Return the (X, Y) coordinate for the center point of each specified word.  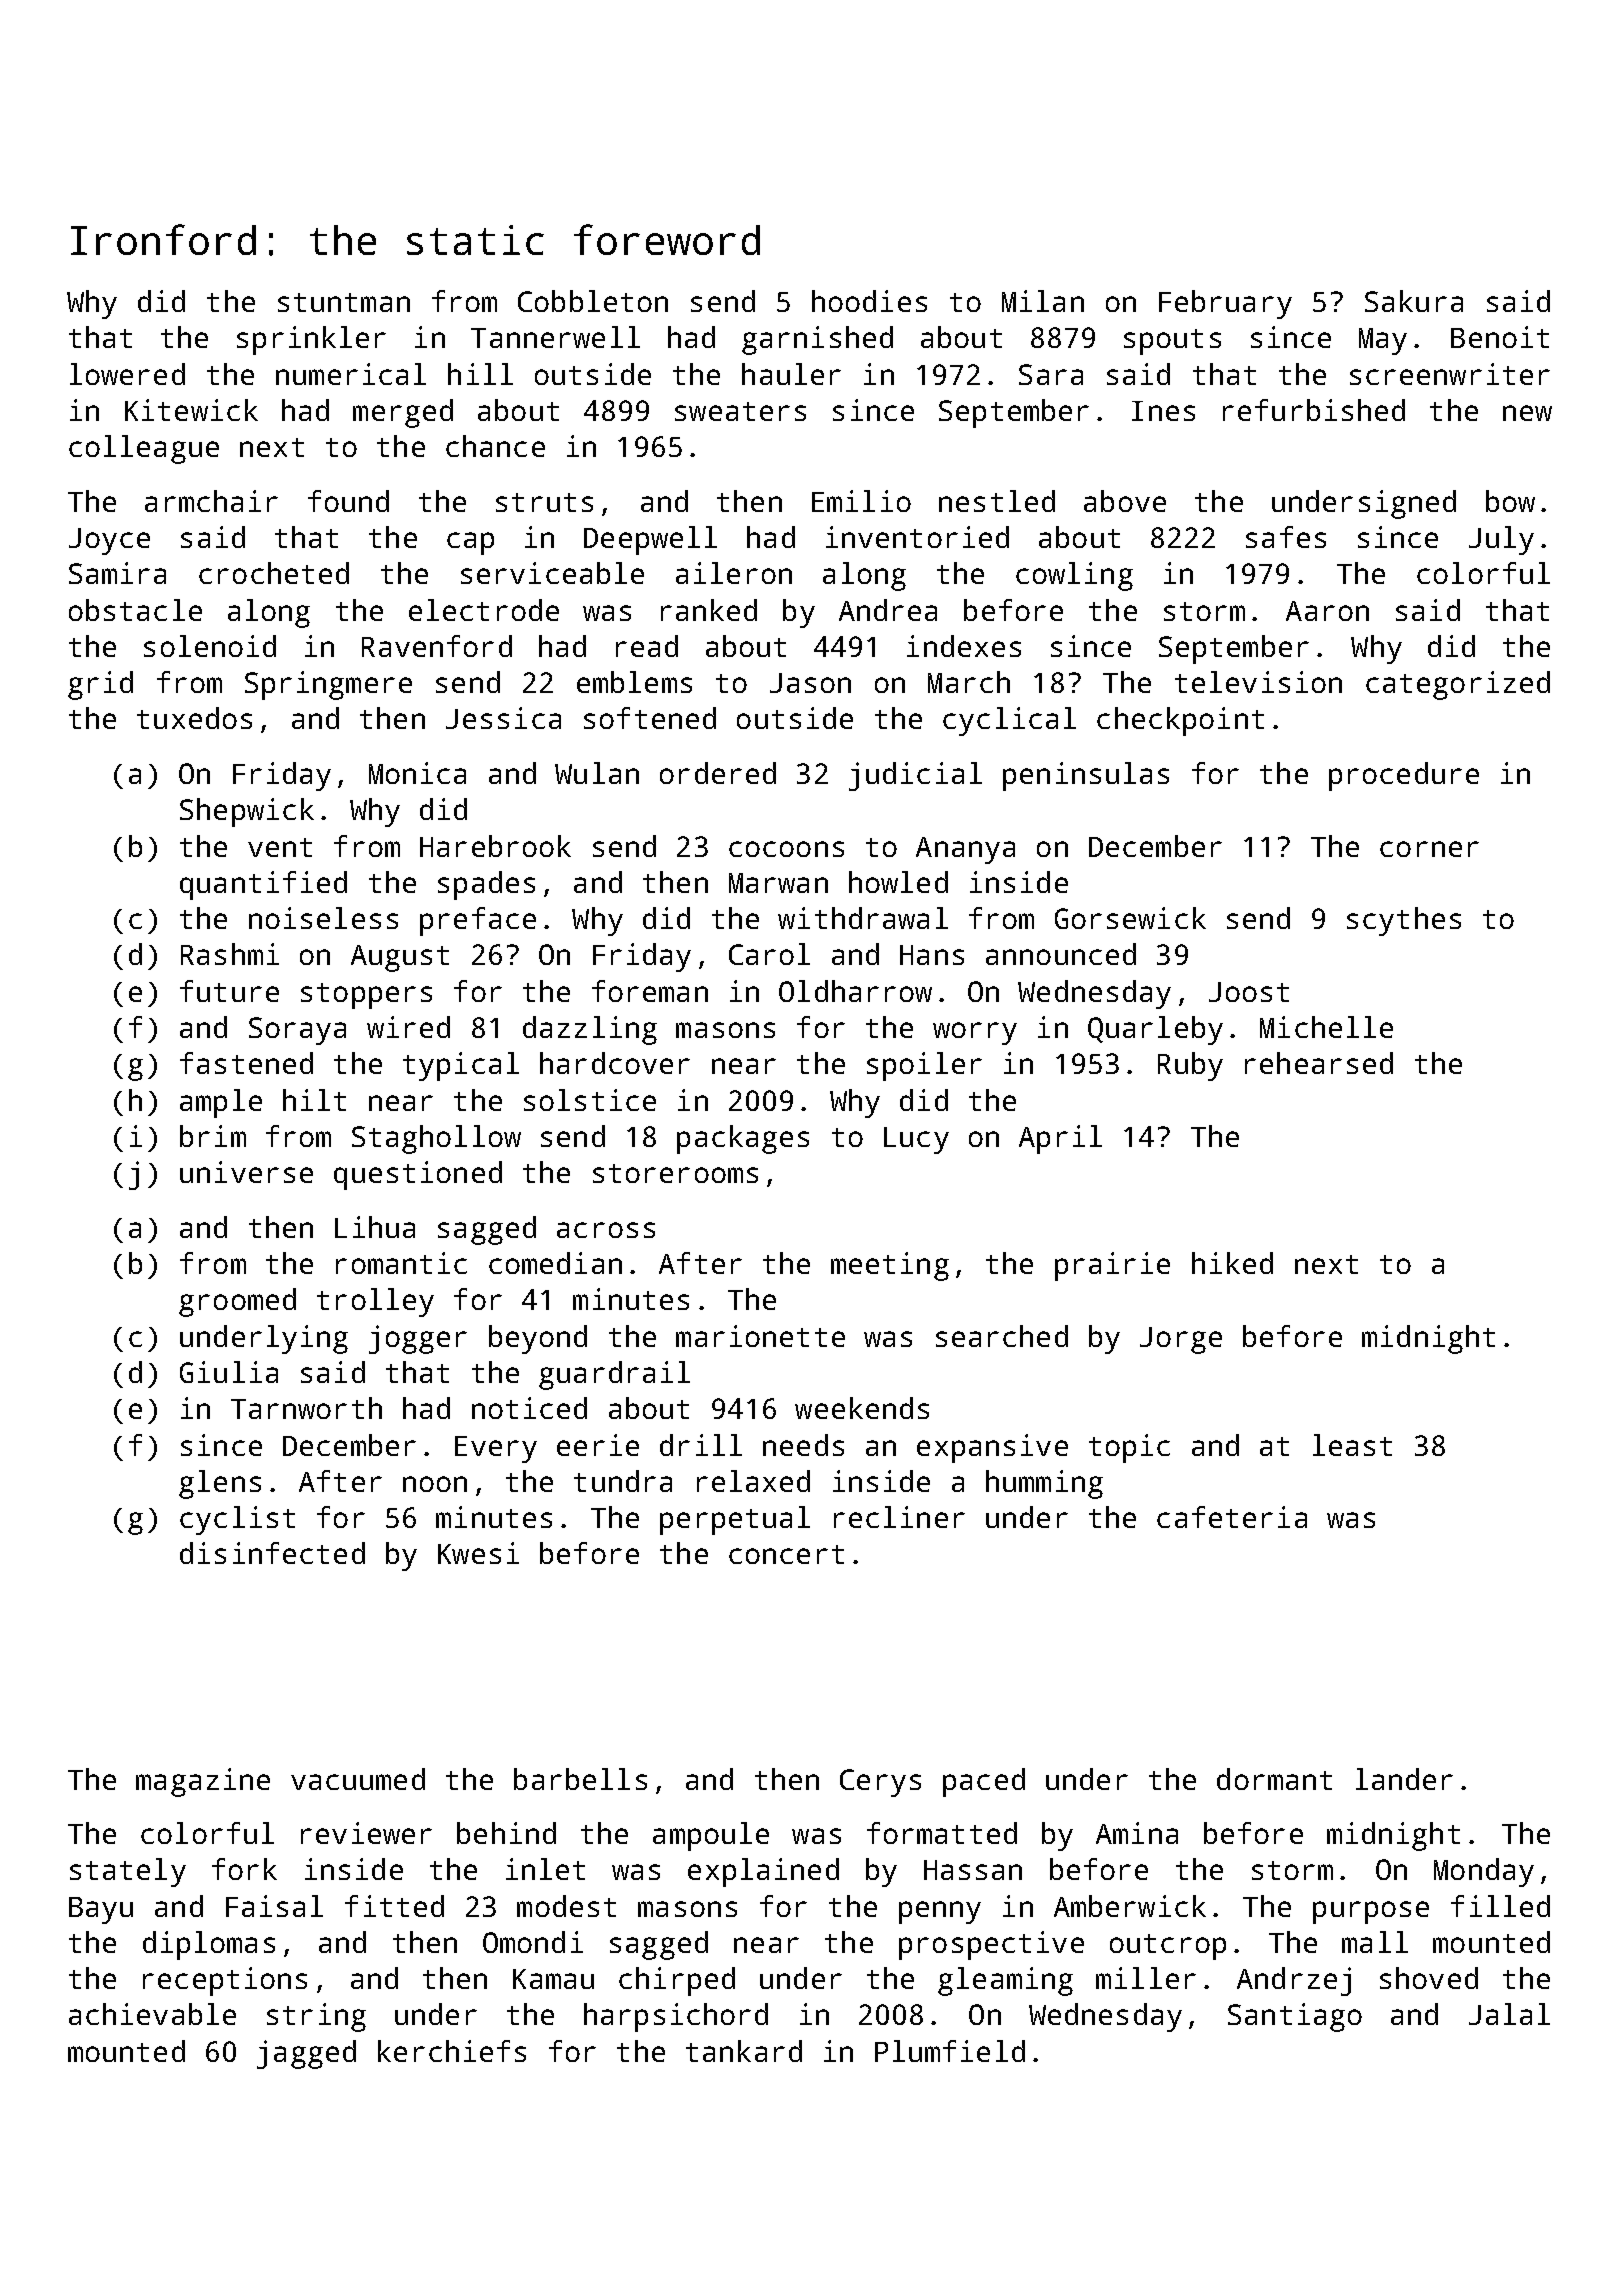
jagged (306, 2054)
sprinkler (311, 340)
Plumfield (950, 2051)
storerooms (675, 1173)
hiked (1232, 1263)
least (1352, 1445)
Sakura (1414, 301)
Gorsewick (1130, 918)
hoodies (869, 301)
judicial (915, 776)
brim (213, 1136)
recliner (899, 1517)
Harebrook (495, 846)
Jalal (1509, 2014)
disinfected (272, 1553)
